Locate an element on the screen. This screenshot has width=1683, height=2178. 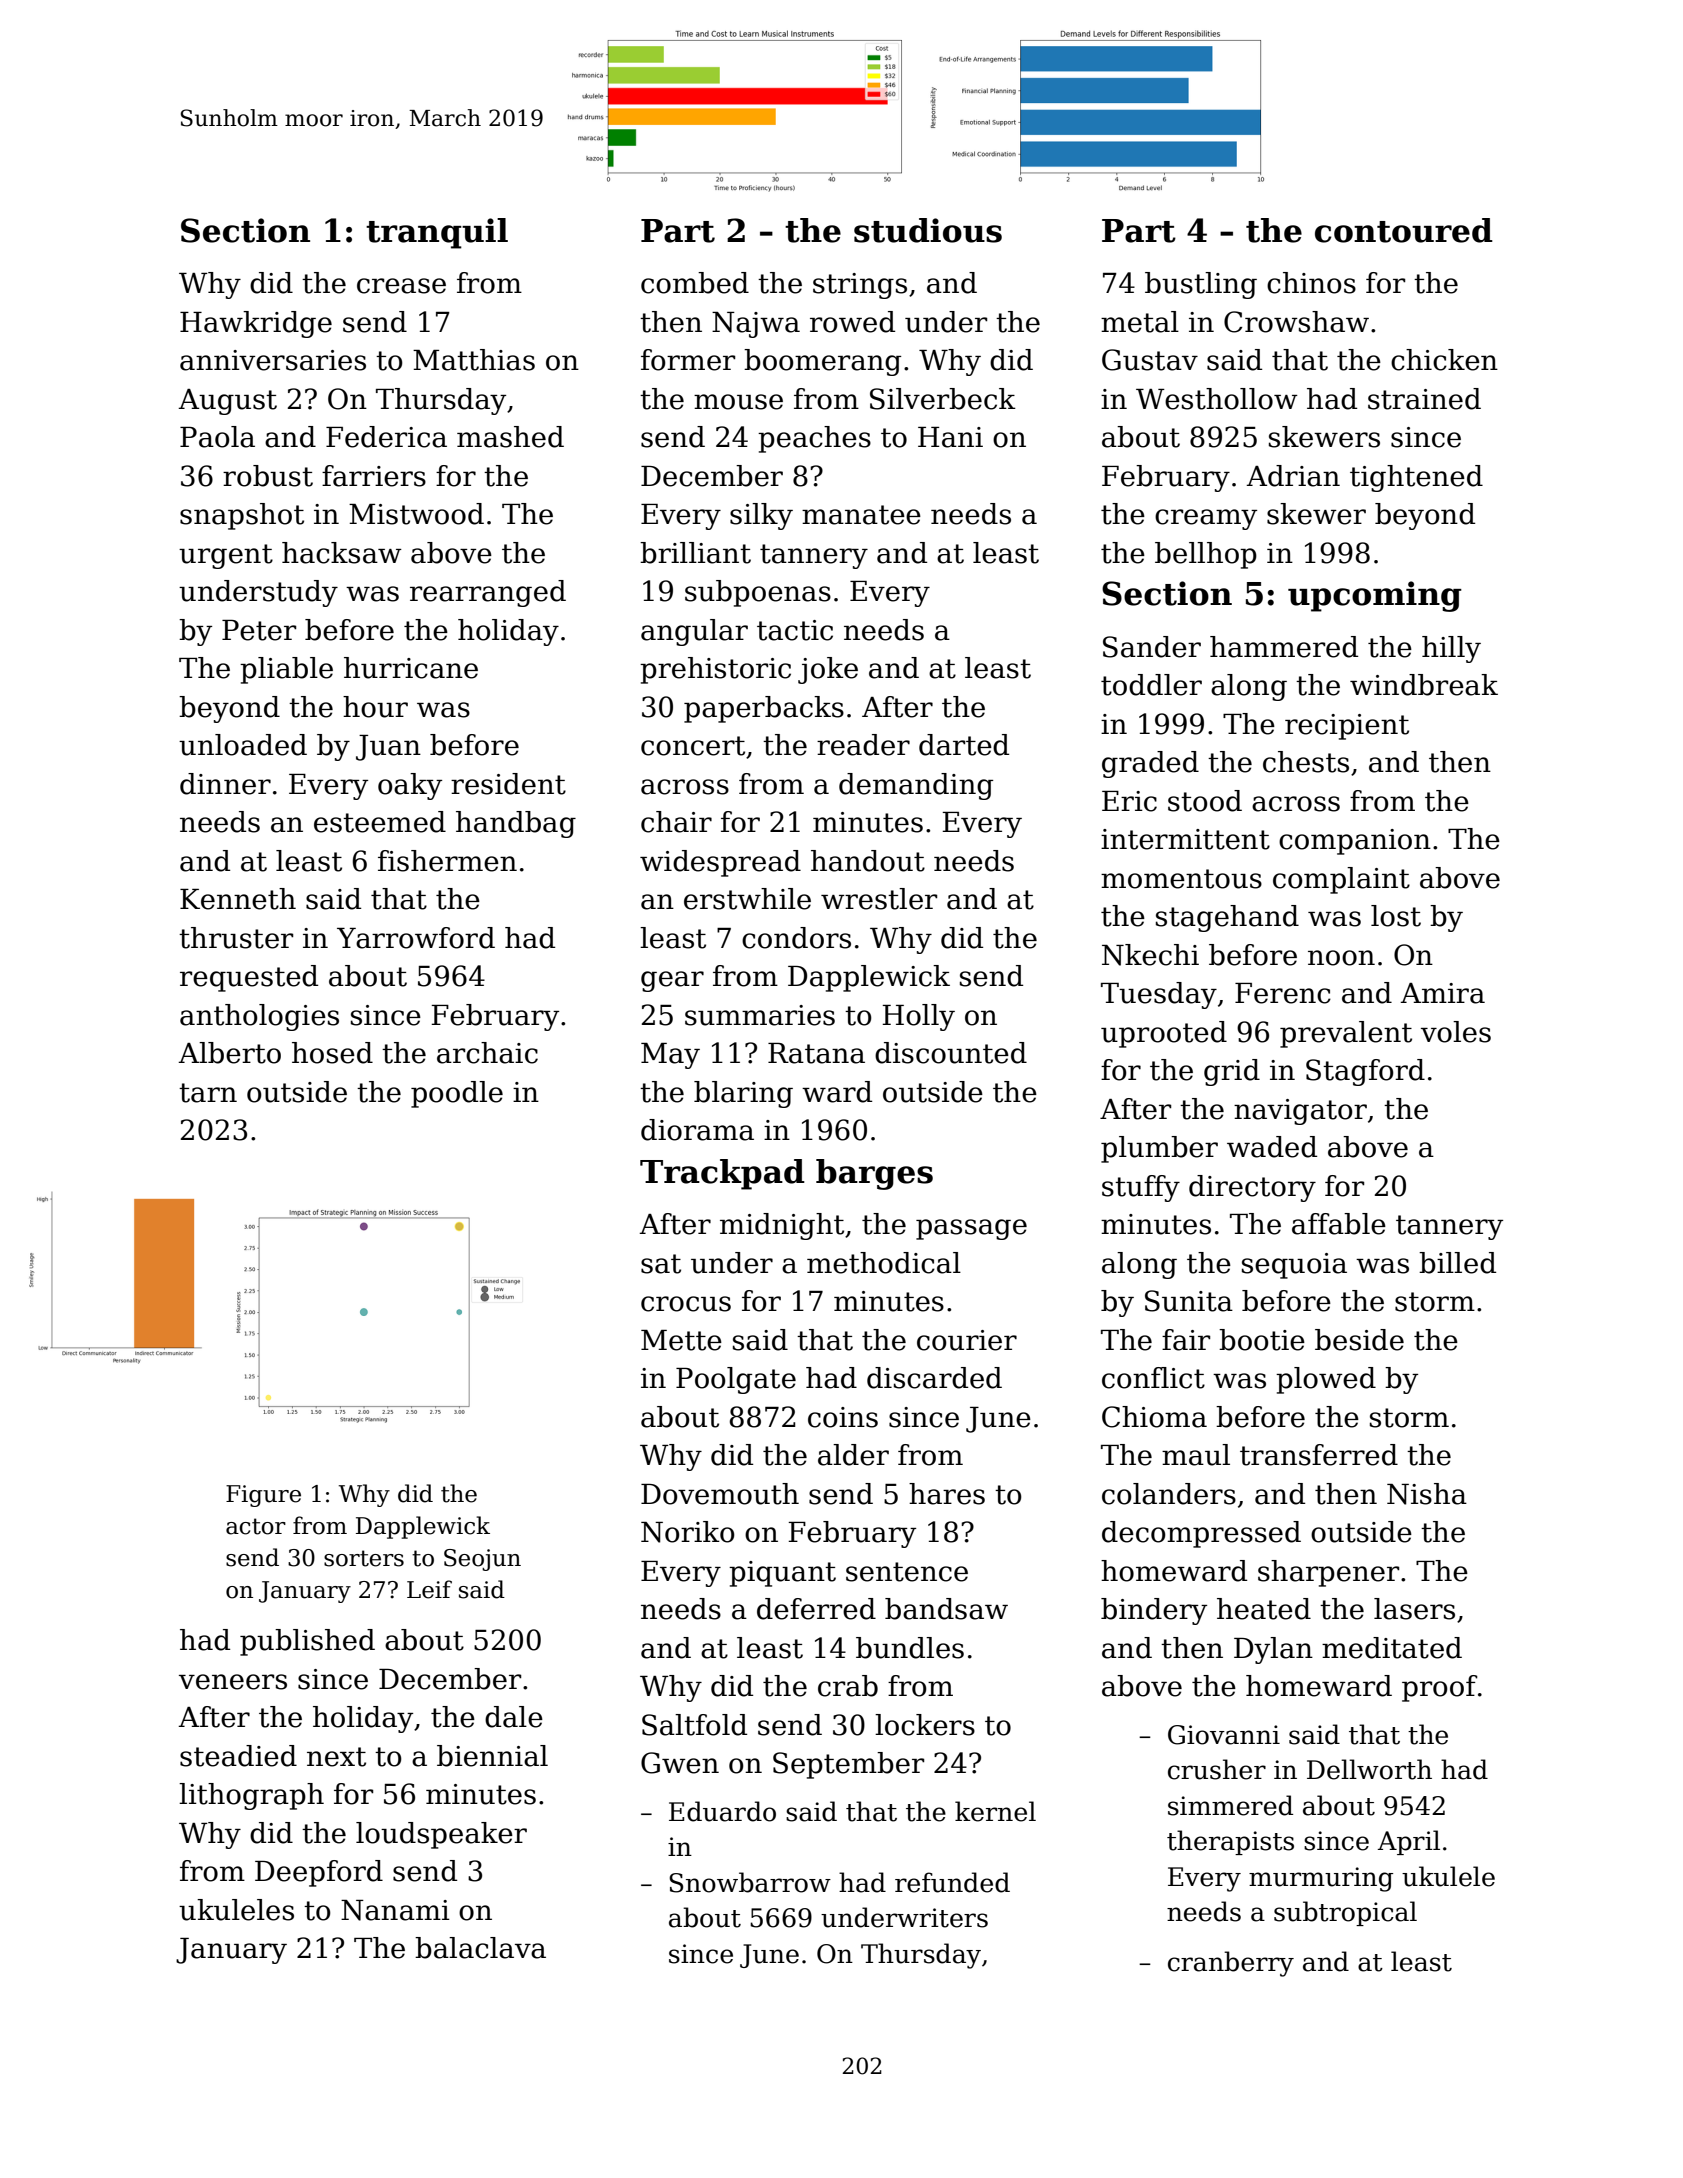
Figure is located at coordinates (263, 1496).
